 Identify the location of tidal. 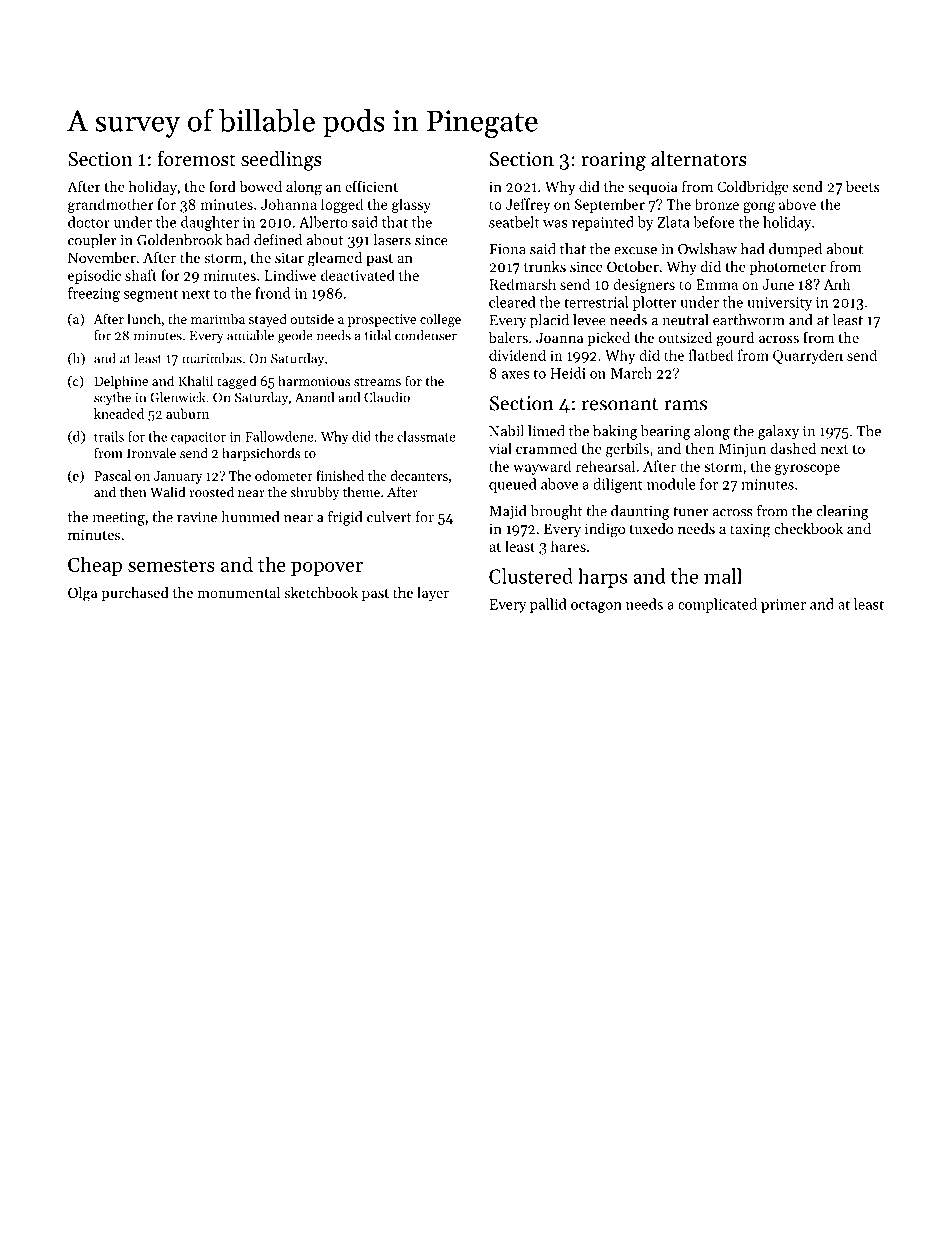
(378, 335).
